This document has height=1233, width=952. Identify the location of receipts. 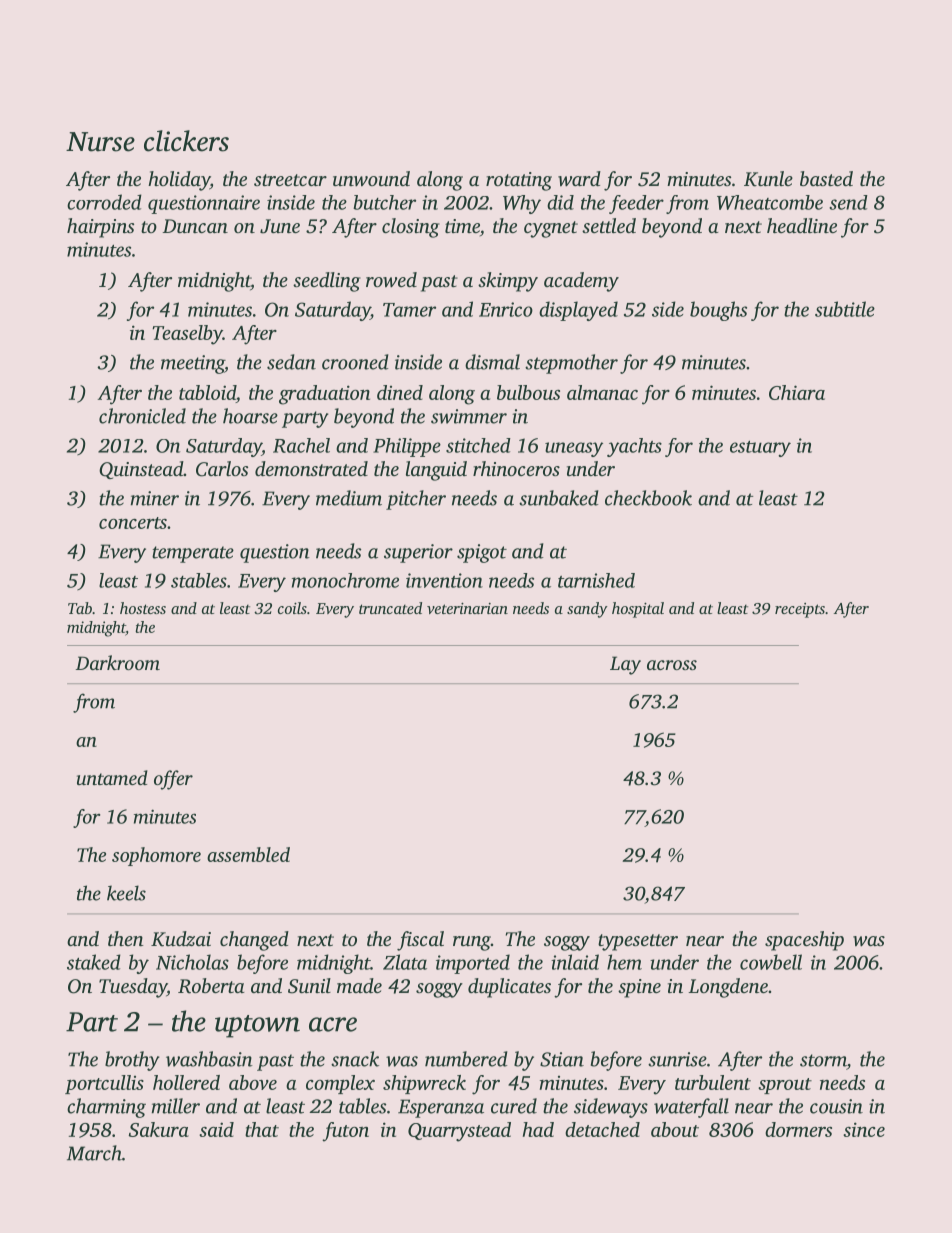
(800, 610).
